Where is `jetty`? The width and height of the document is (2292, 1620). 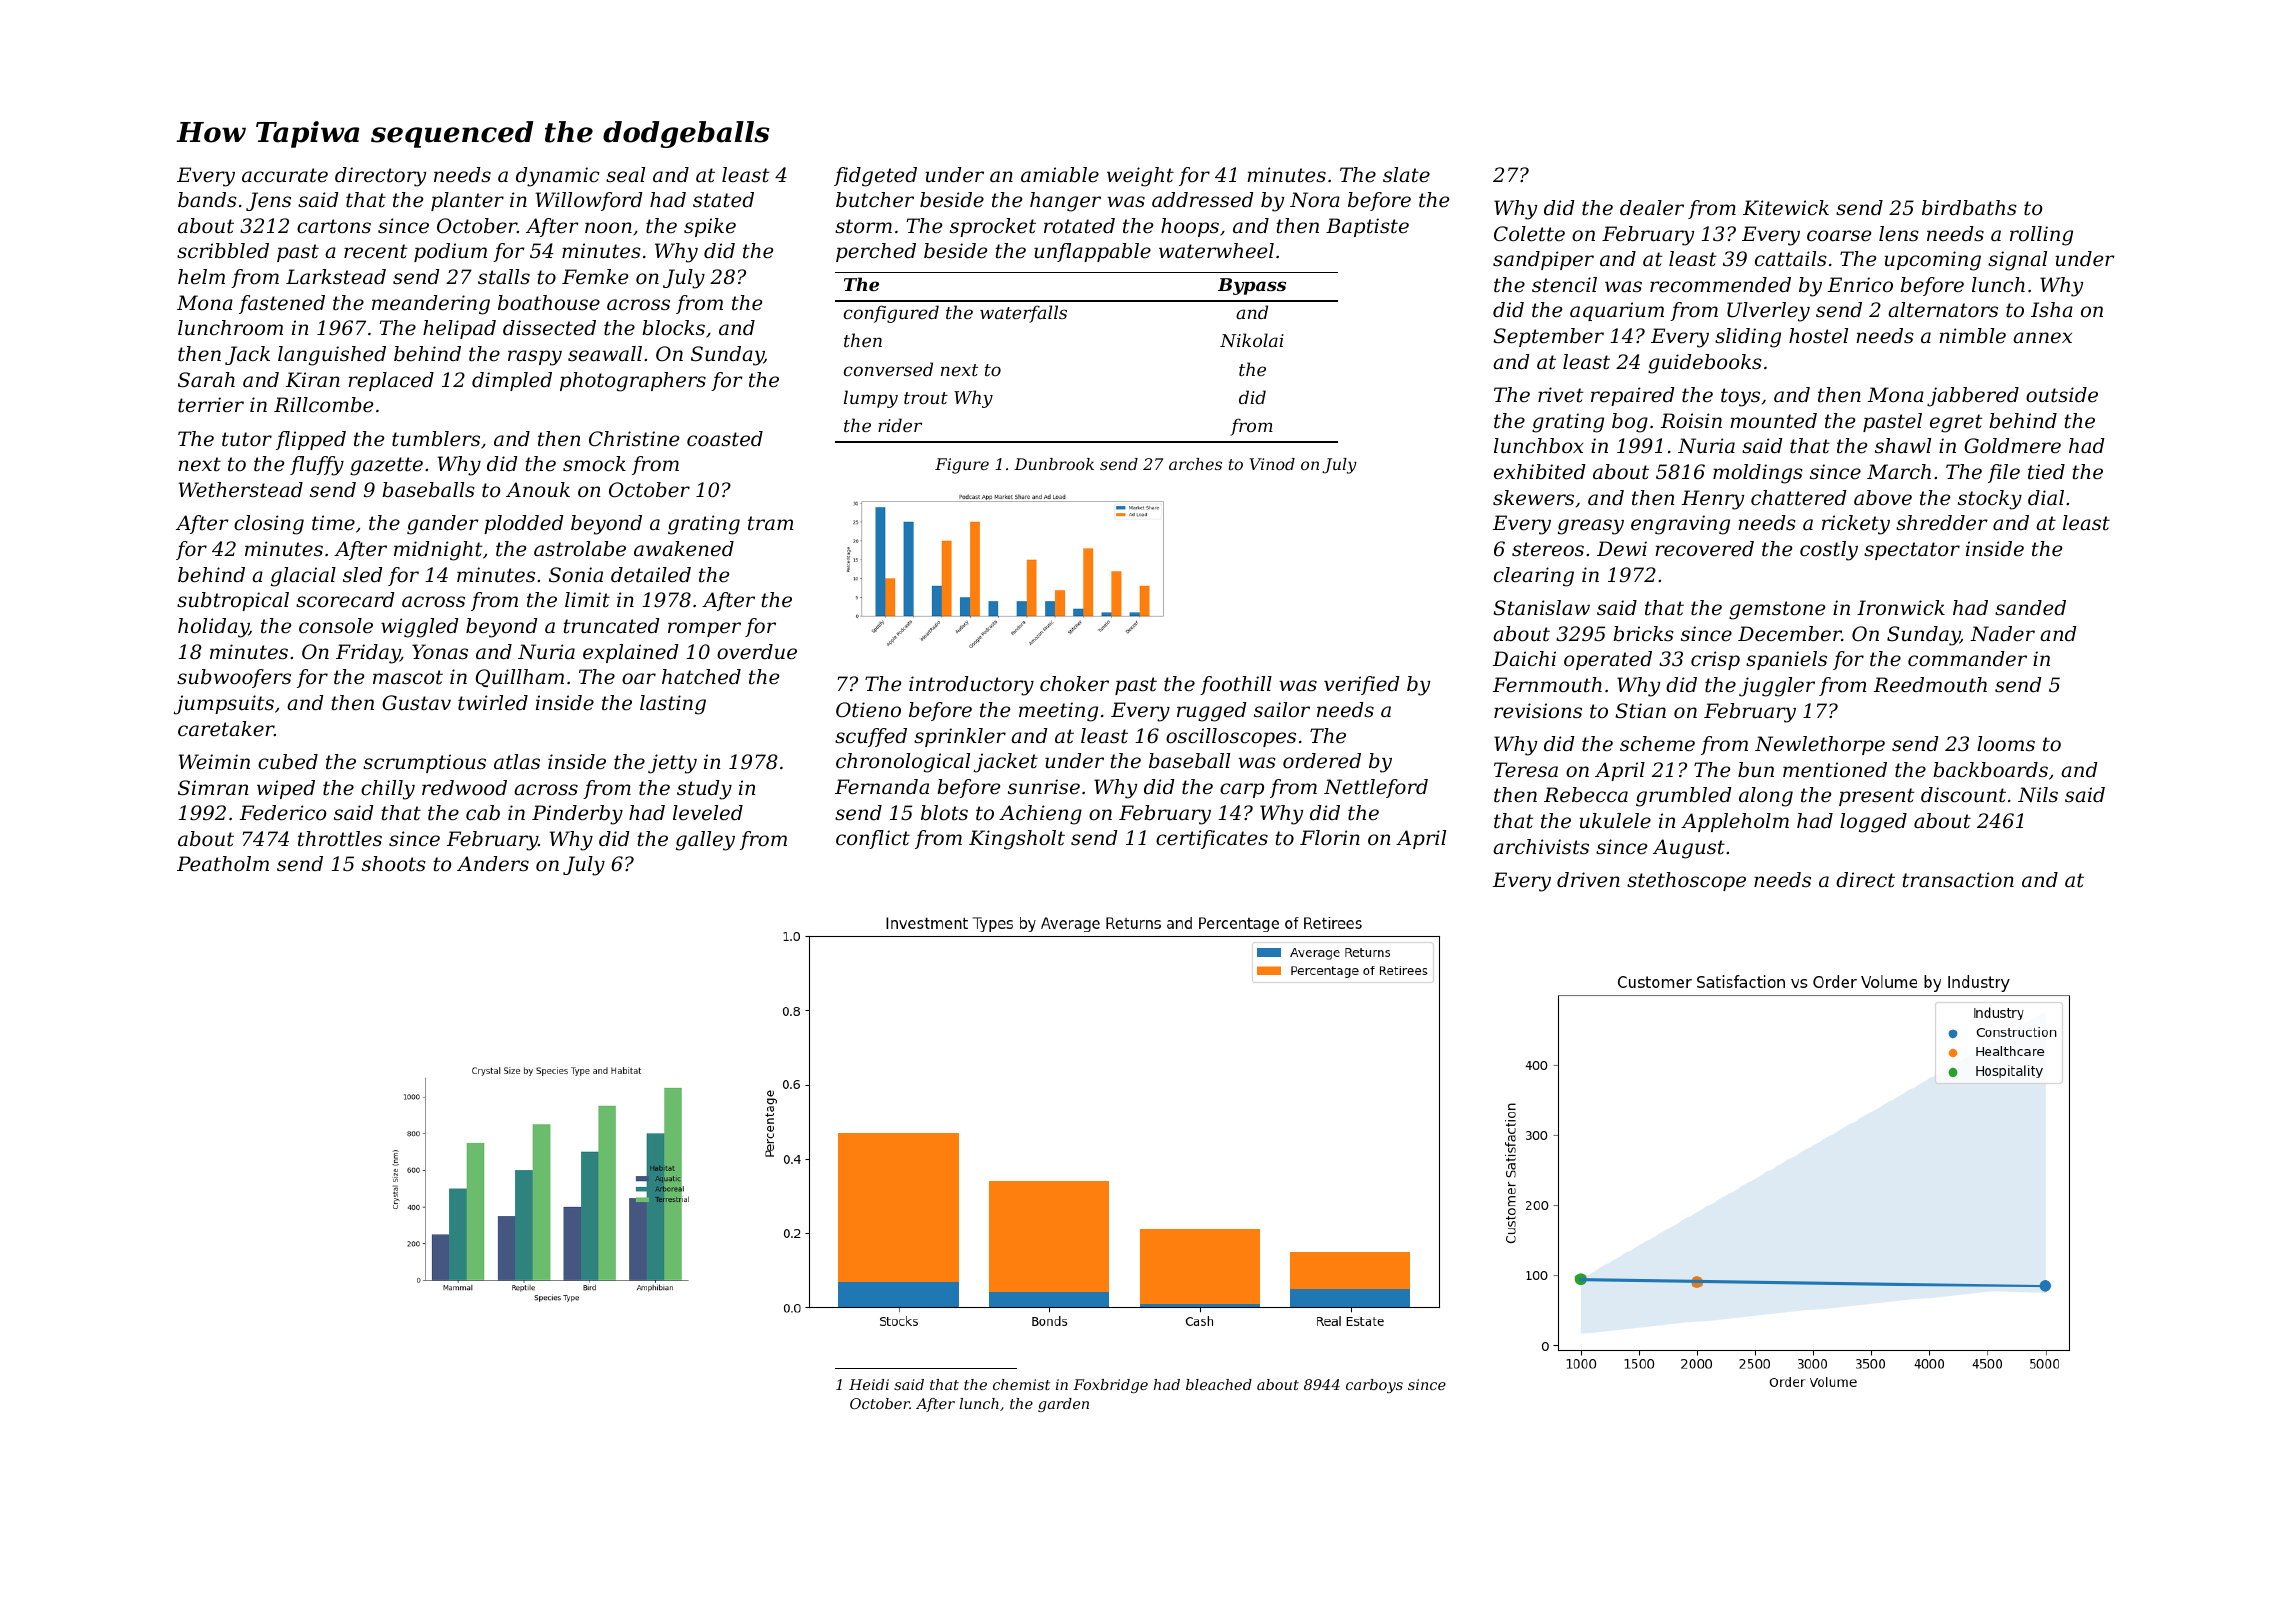
jetty is located at coordinates (672, 764).
